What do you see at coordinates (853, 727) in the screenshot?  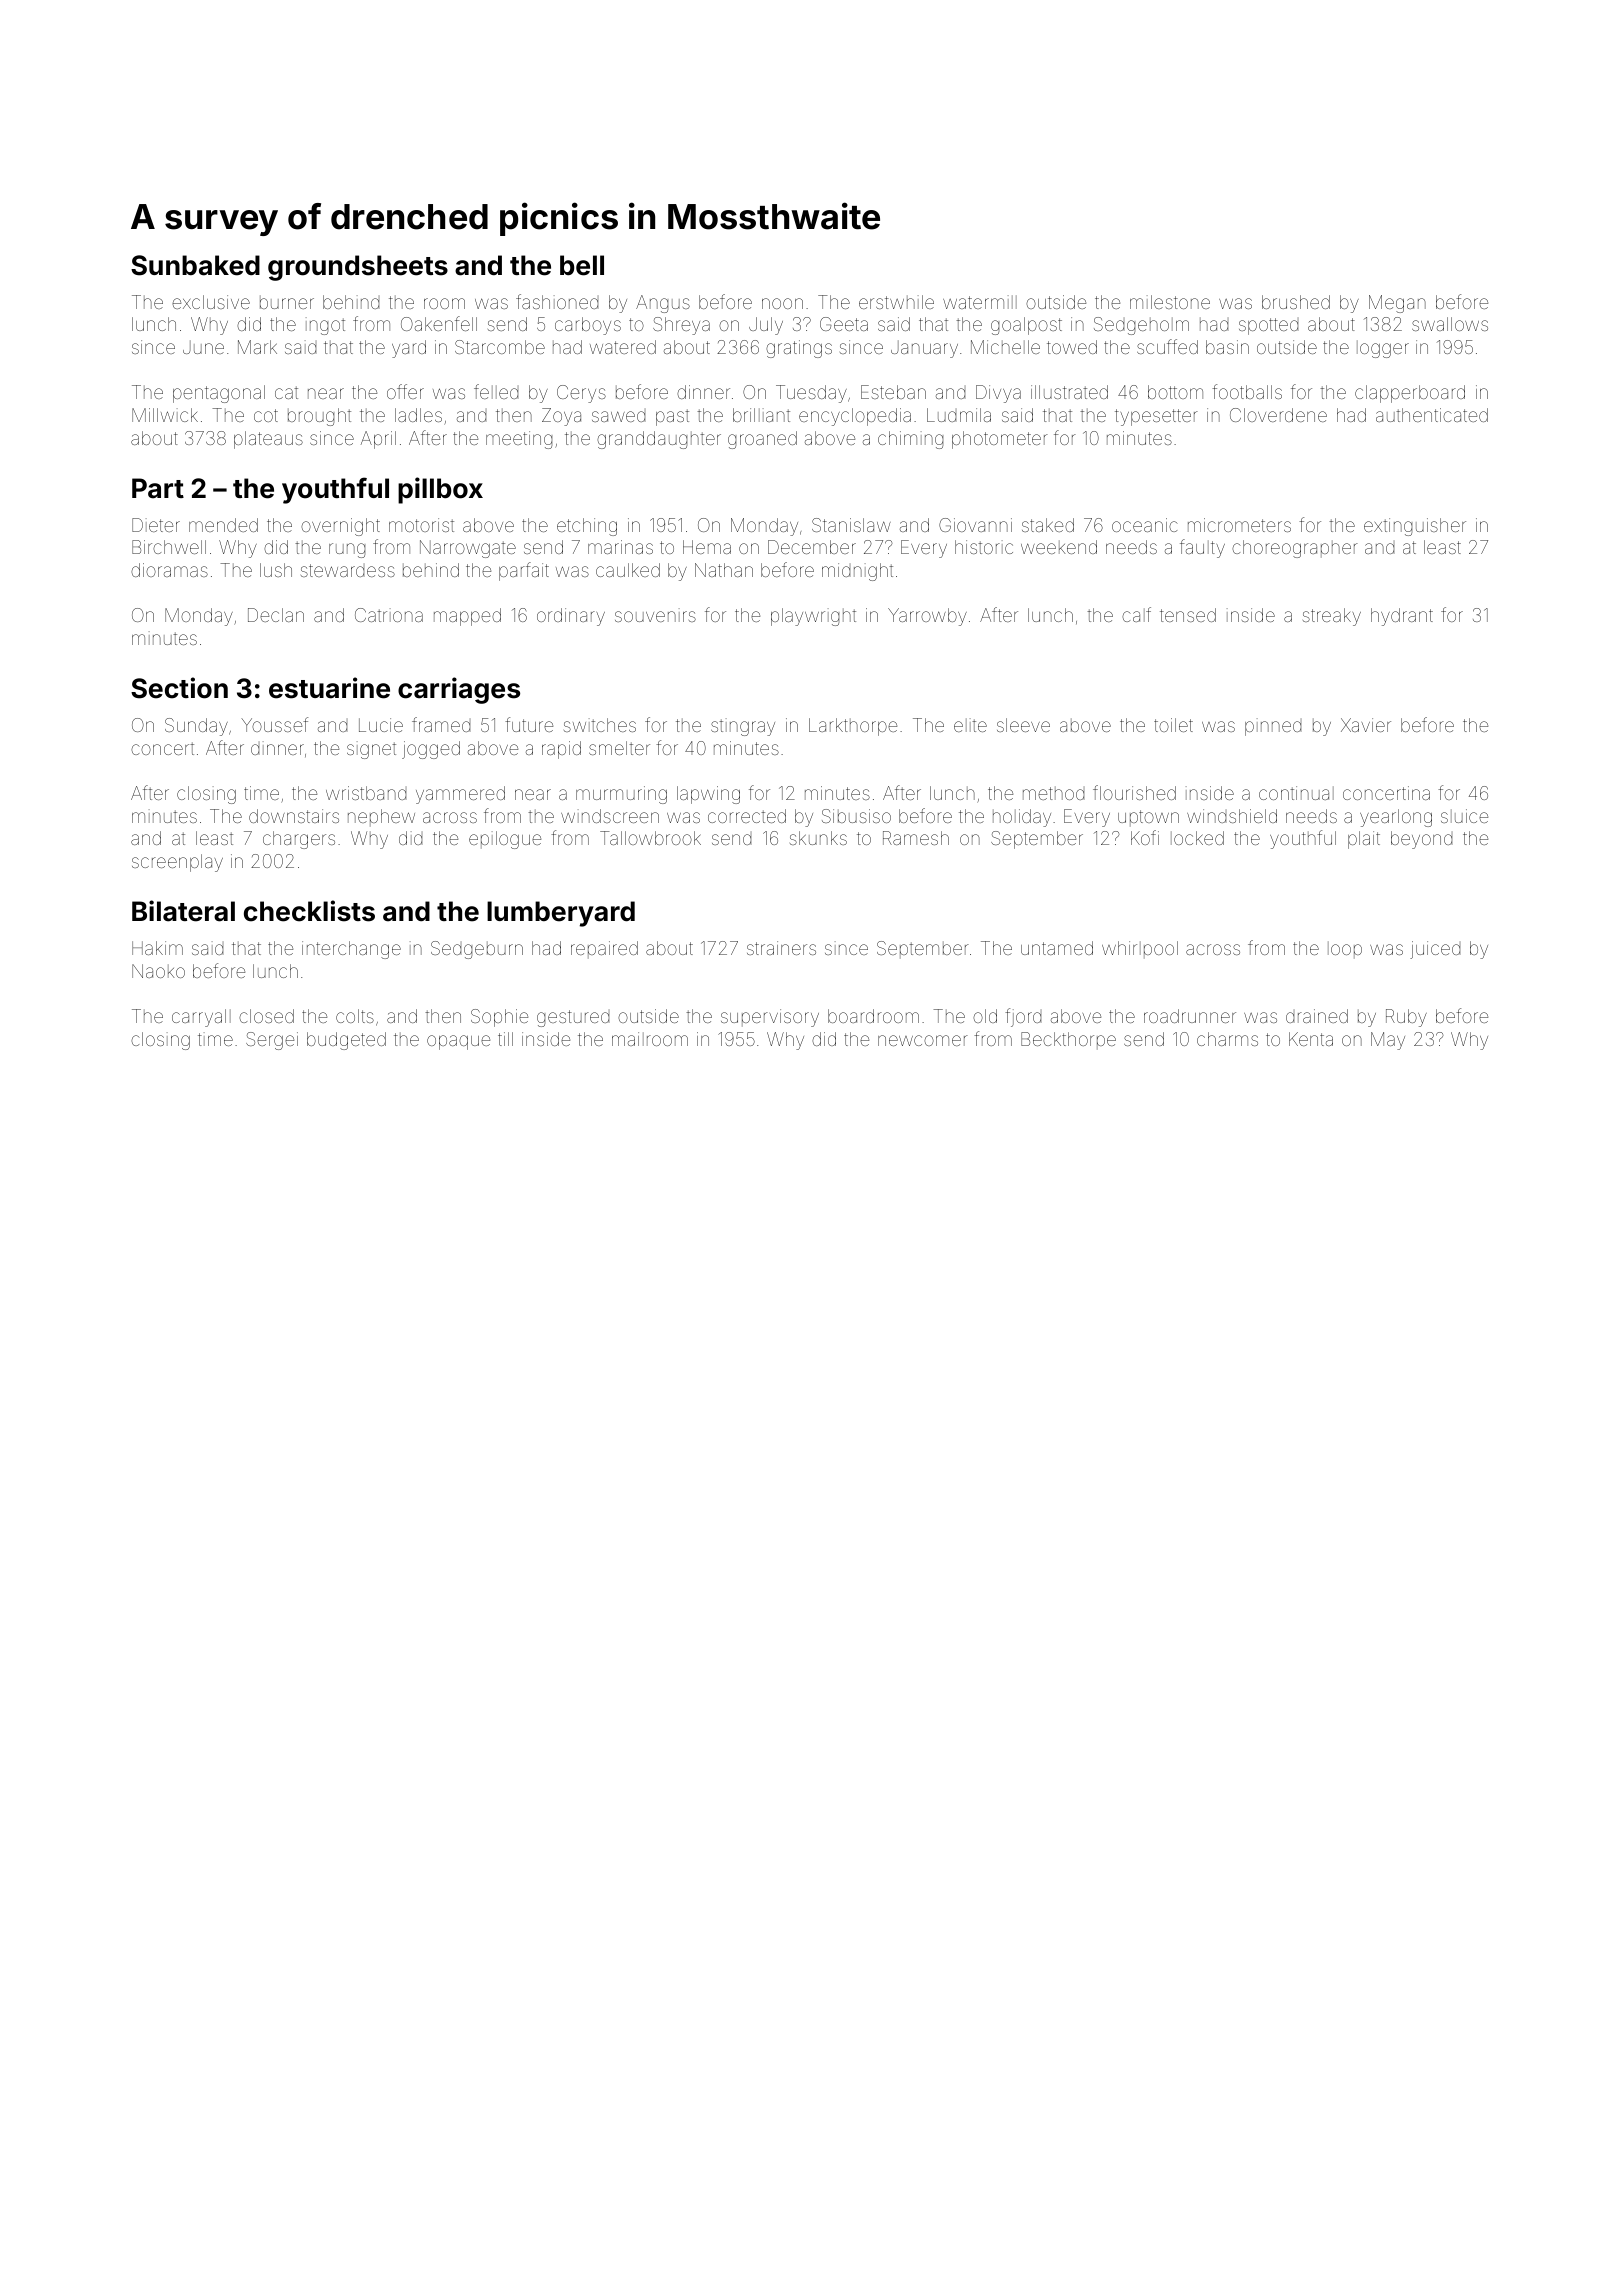 I see `Larkthorpe` at bounding box center [853, 727].
